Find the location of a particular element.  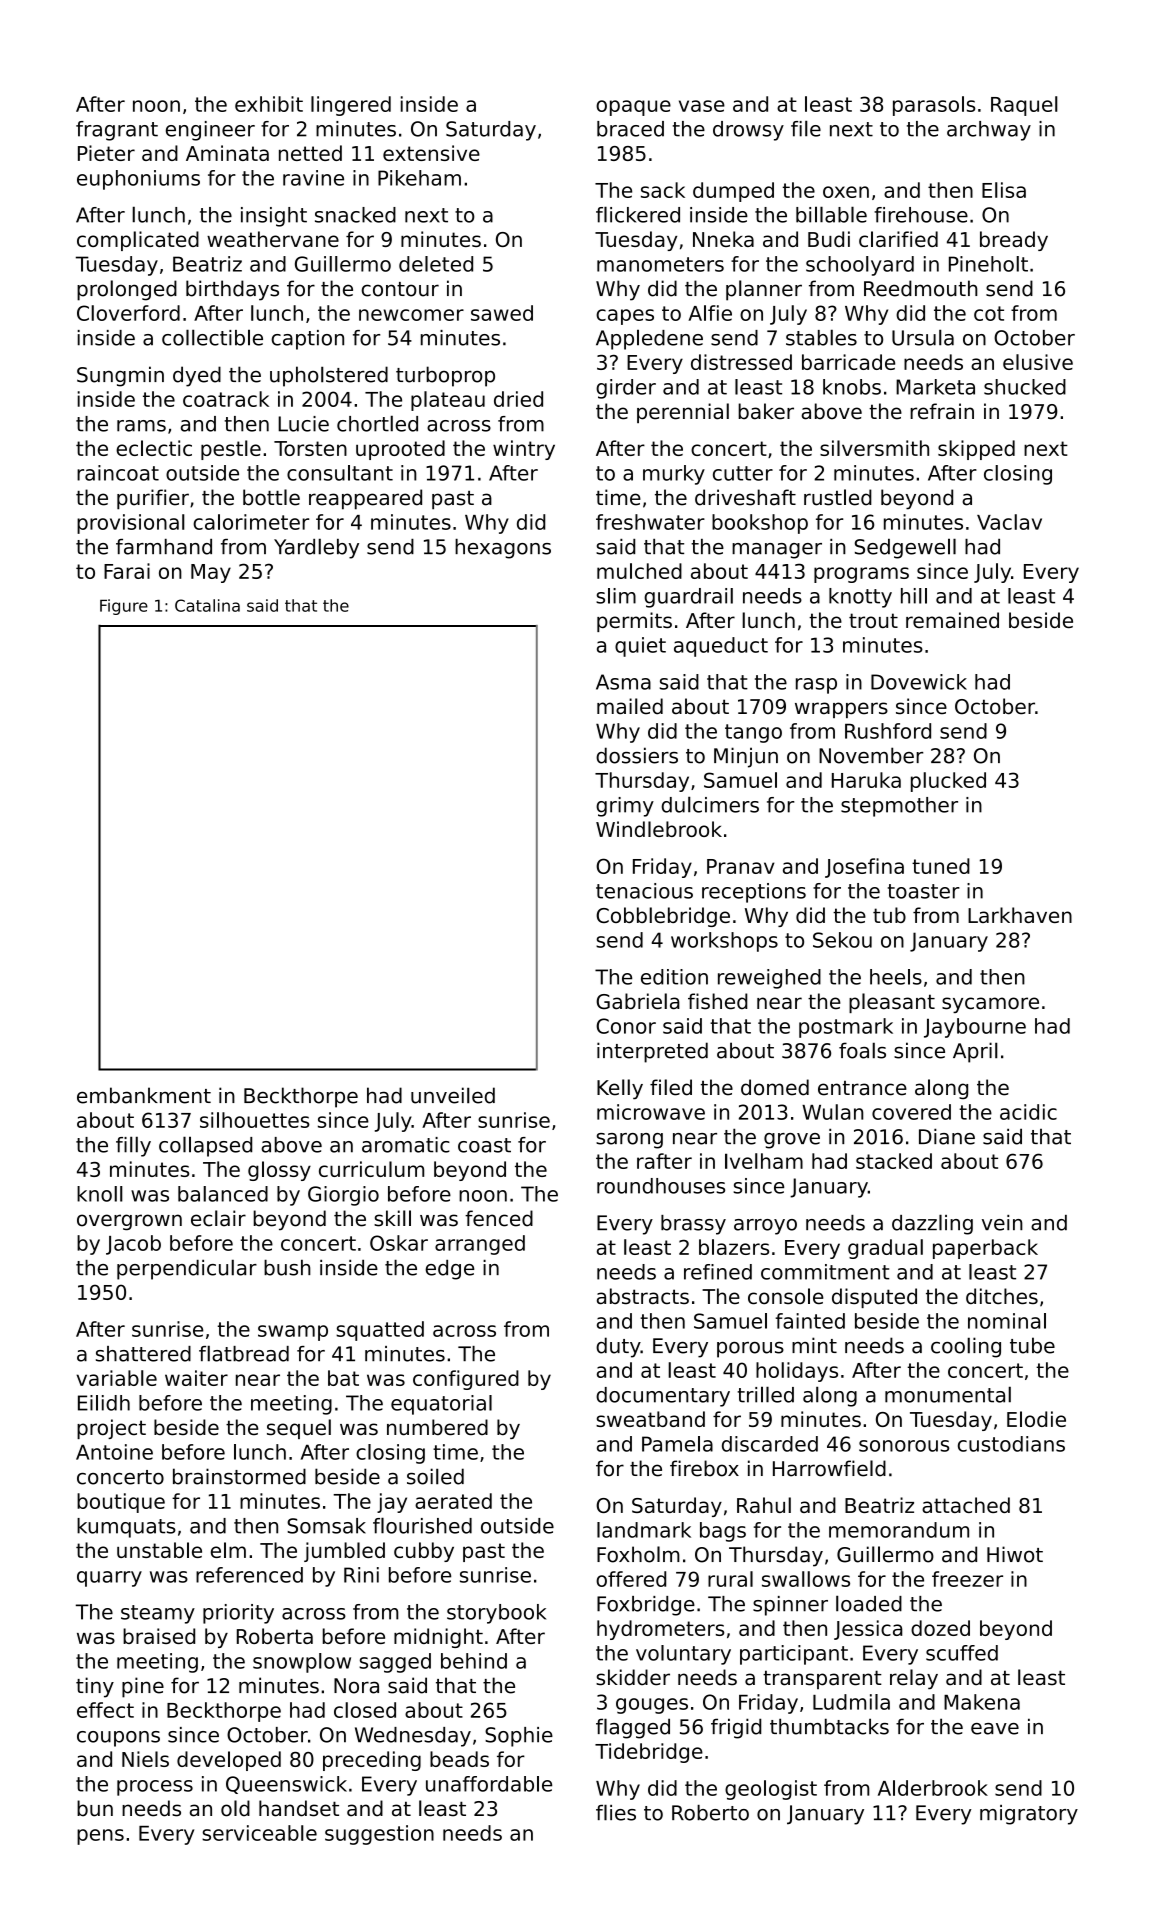

Jacob is located at coordinates (133, 1245).
